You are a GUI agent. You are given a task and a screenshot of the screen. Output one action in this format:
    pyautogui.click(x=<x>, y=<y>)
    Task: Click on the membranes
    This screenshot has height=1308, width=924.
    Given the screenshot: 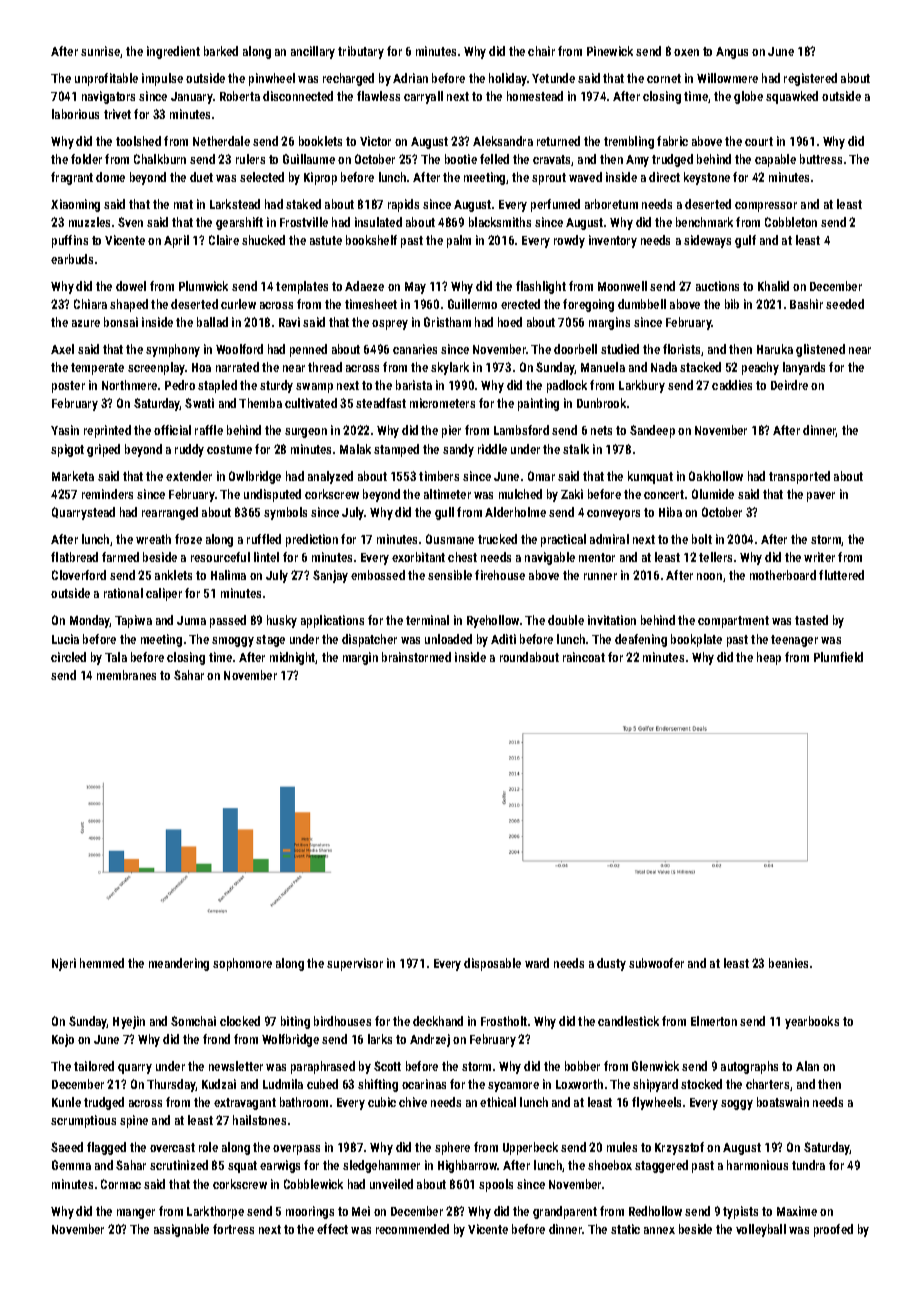 What is the action you would take?
    pyautogui.click(x=126, y=675)
